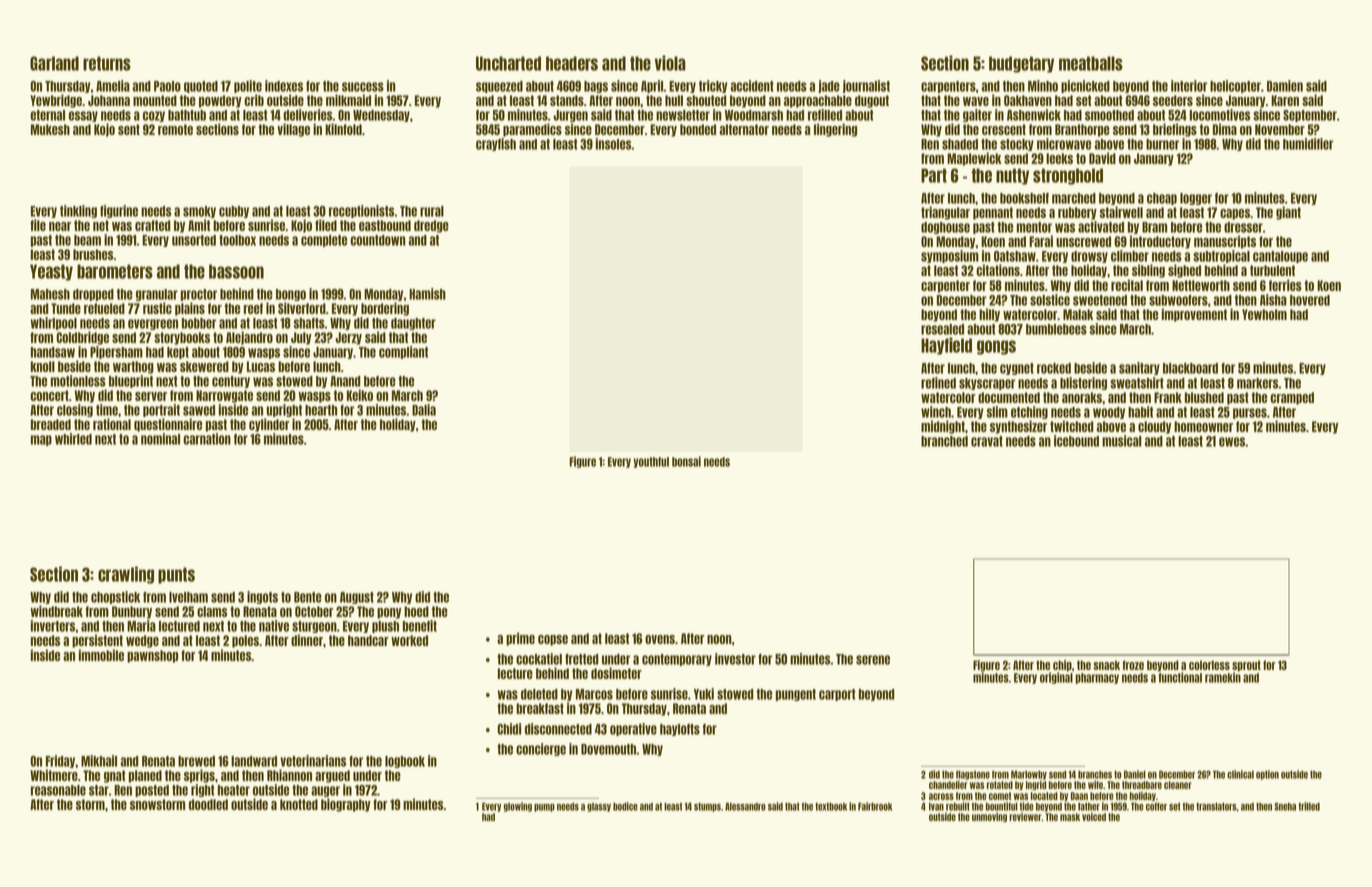 This screenshot has height=887, width=1372. Describe the element at coordinates (1310, 116) in the screenshot. I see `September` at that location.
